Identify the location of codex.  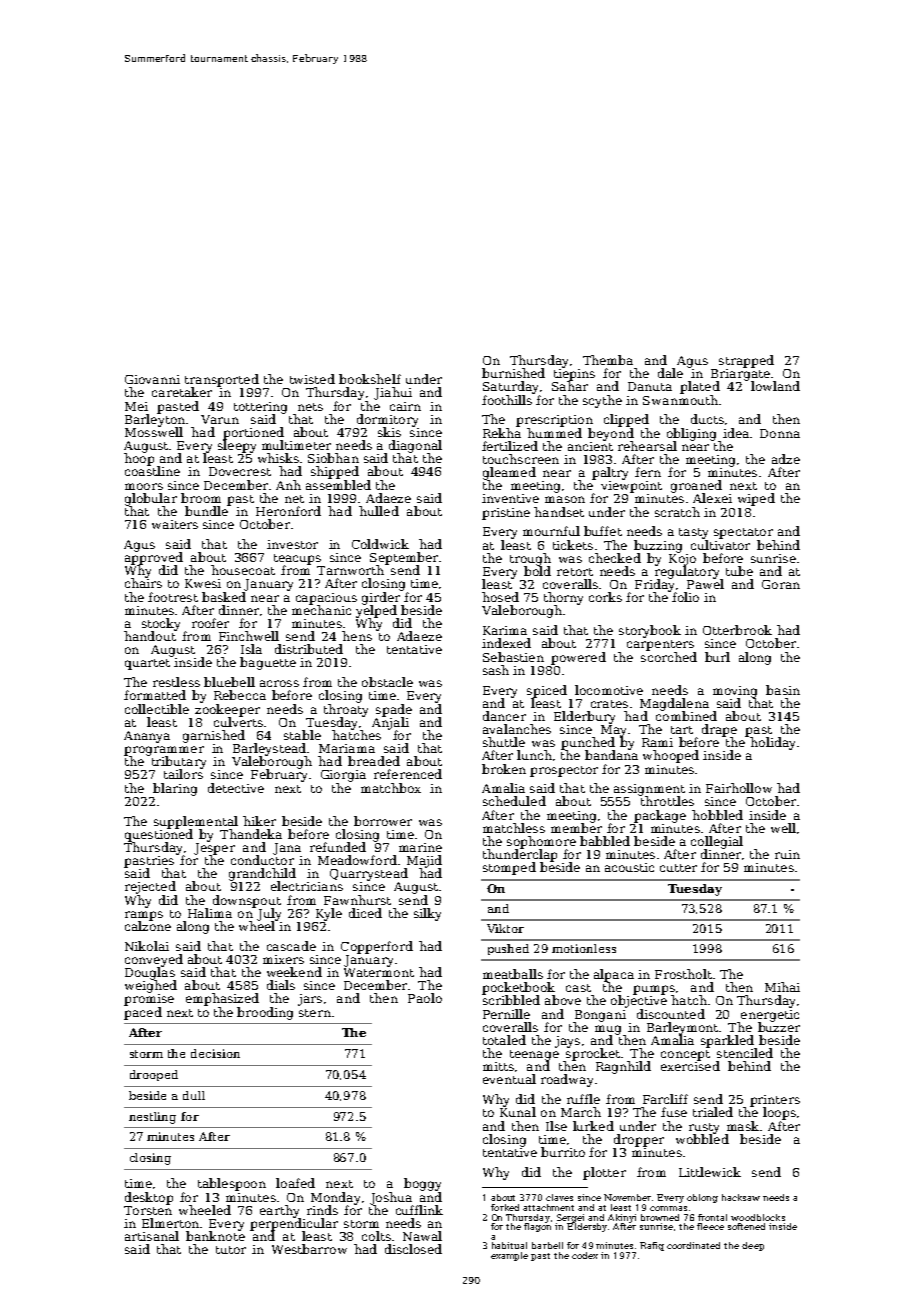
(585, 1255).
